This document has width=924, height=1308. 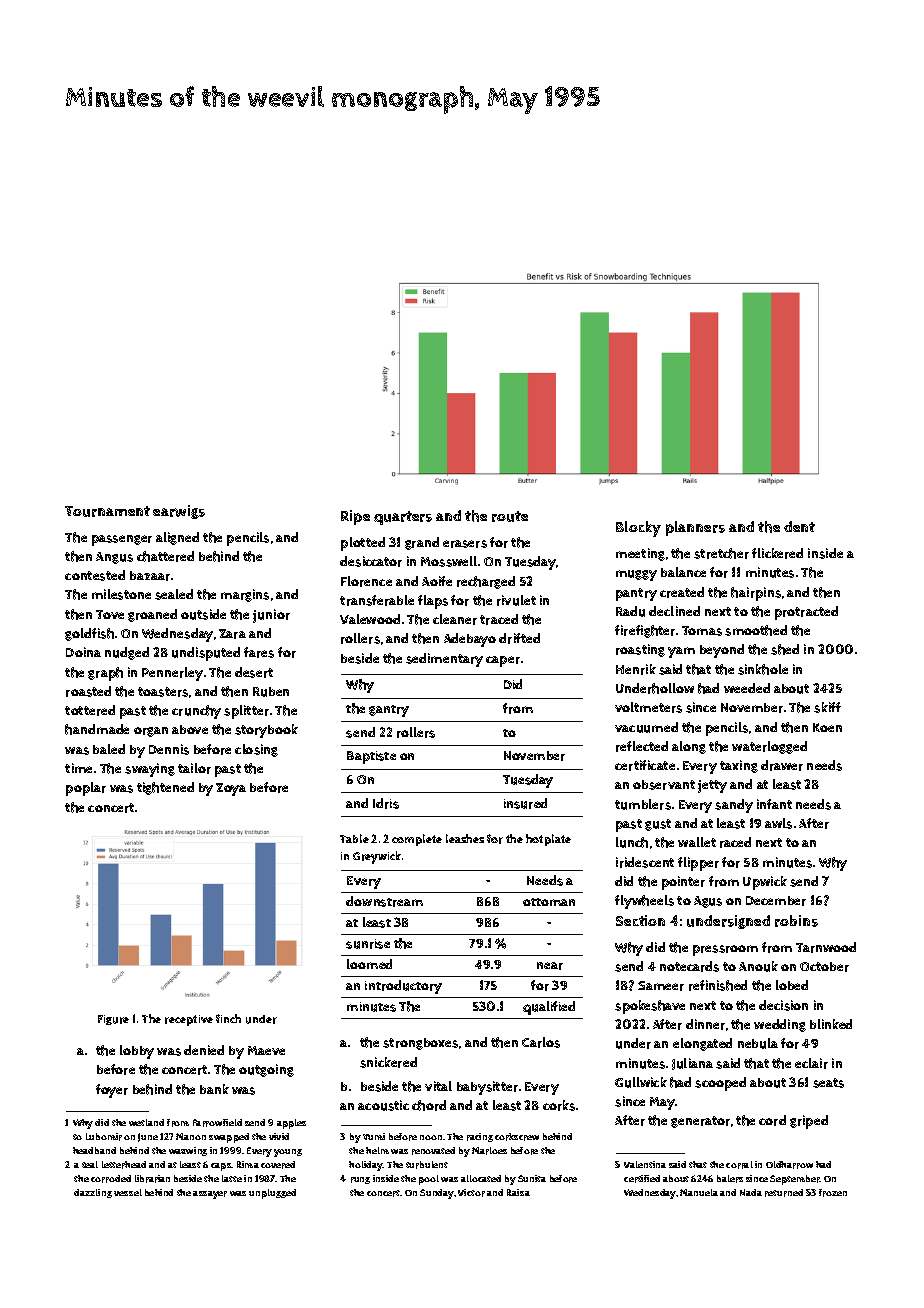 I want to click on receptive, so click(x=189, y=1020).
